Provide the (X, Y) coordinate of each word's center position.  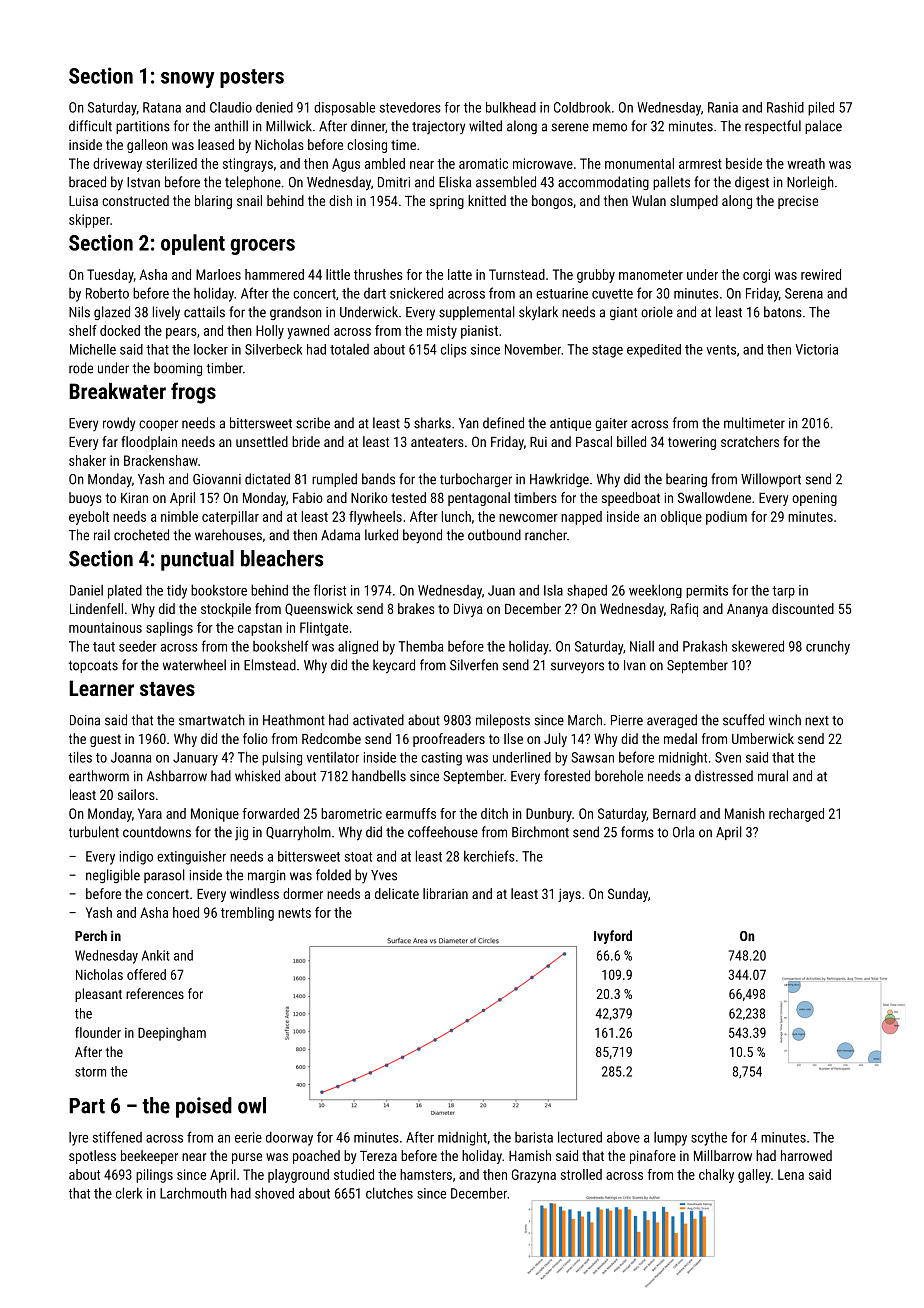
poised (204, 1107)
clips (454, 350)
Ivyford (613, 937)
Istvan (143, 182)
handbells (379, 776)
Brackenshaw (161, 460)
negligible (113, 876)
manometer (651, 275)
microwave (543, 163)
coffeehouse (443, 832)
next (817, 721)
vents (721, 350)
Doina (85, 720)
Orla (683, 832)
